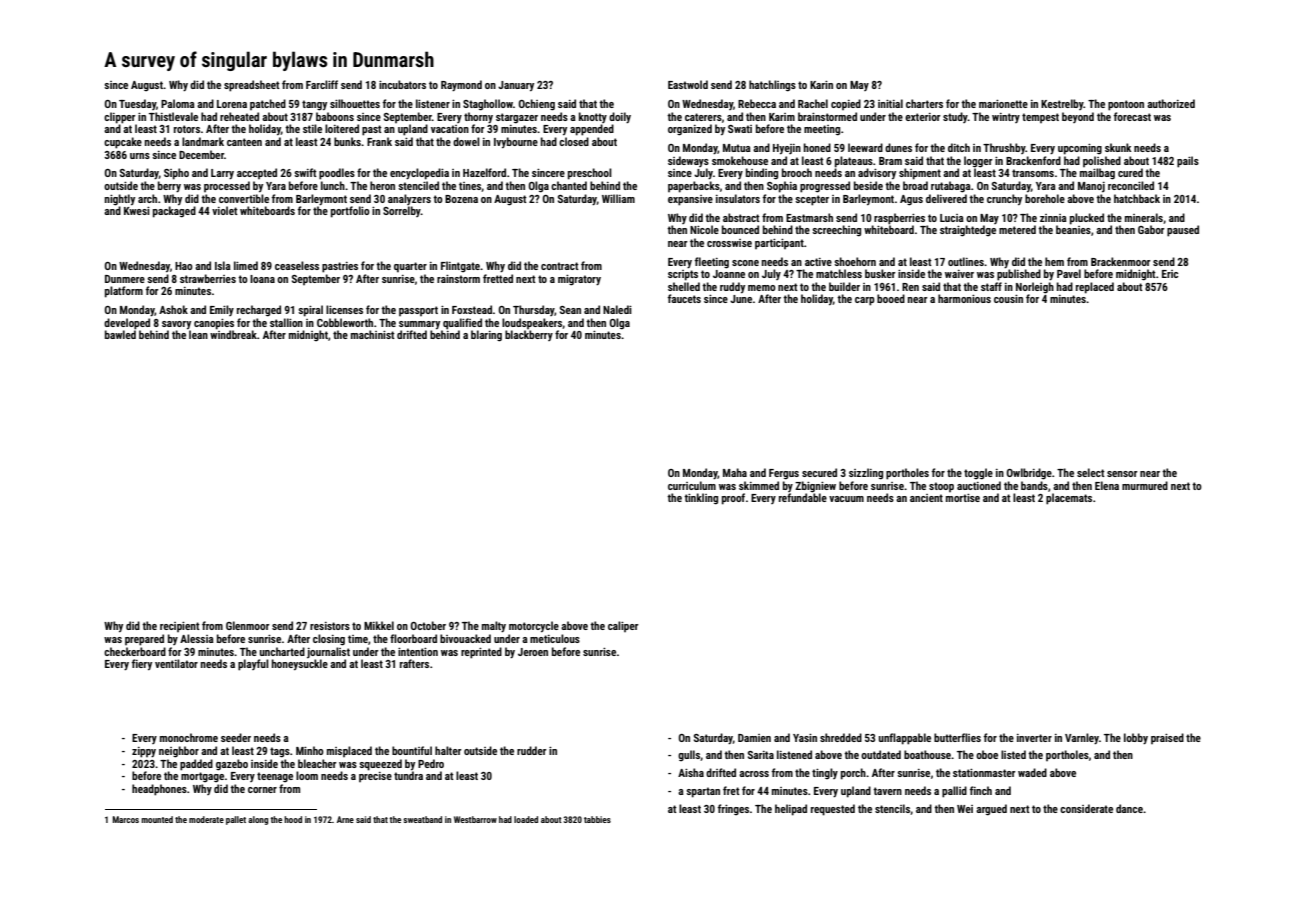 This screenshot has height=924, width=1308. I want to click on curriculum, so click(692, 485).
